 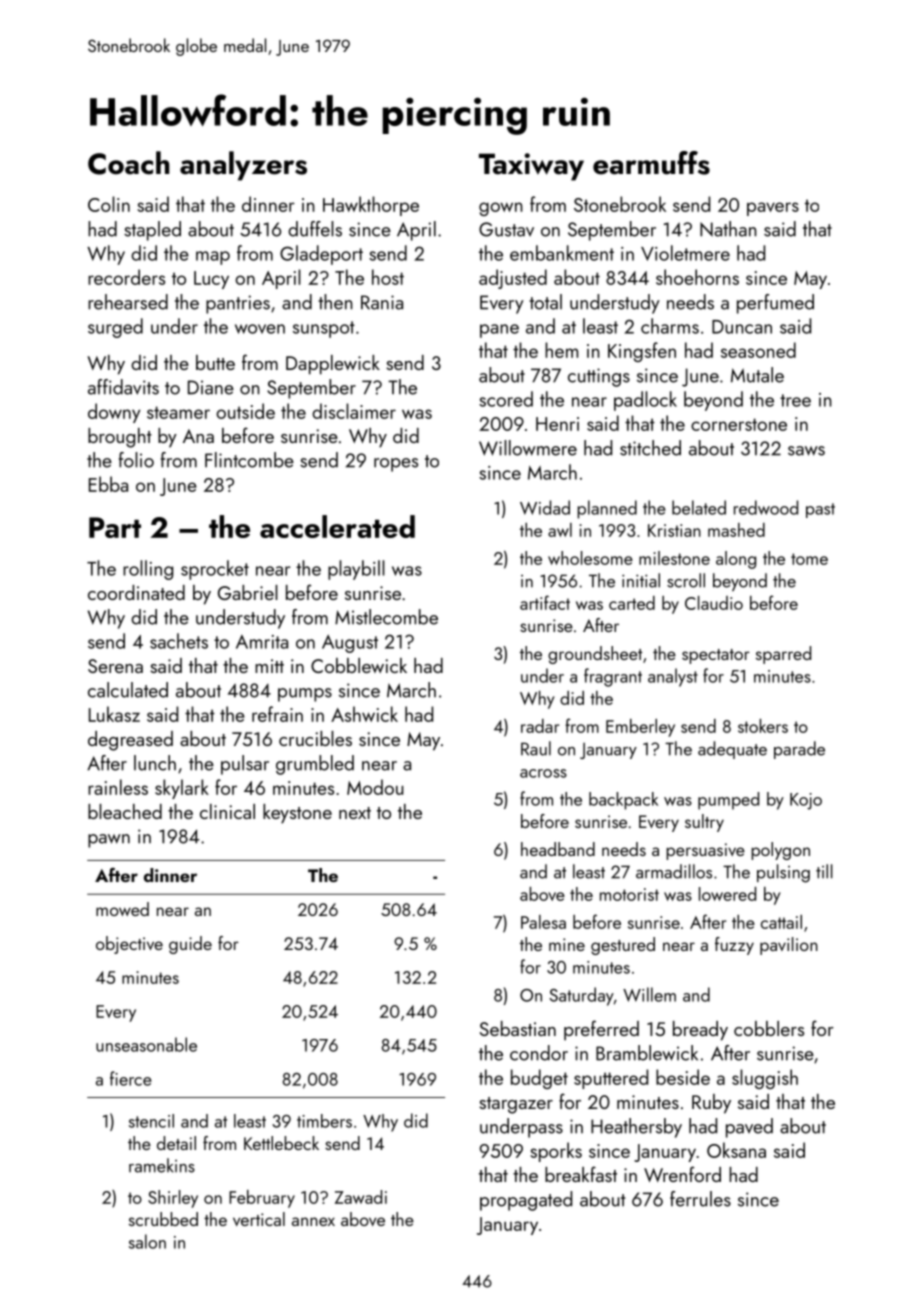 I want to click on Coach, so click(x=129, y=163).
